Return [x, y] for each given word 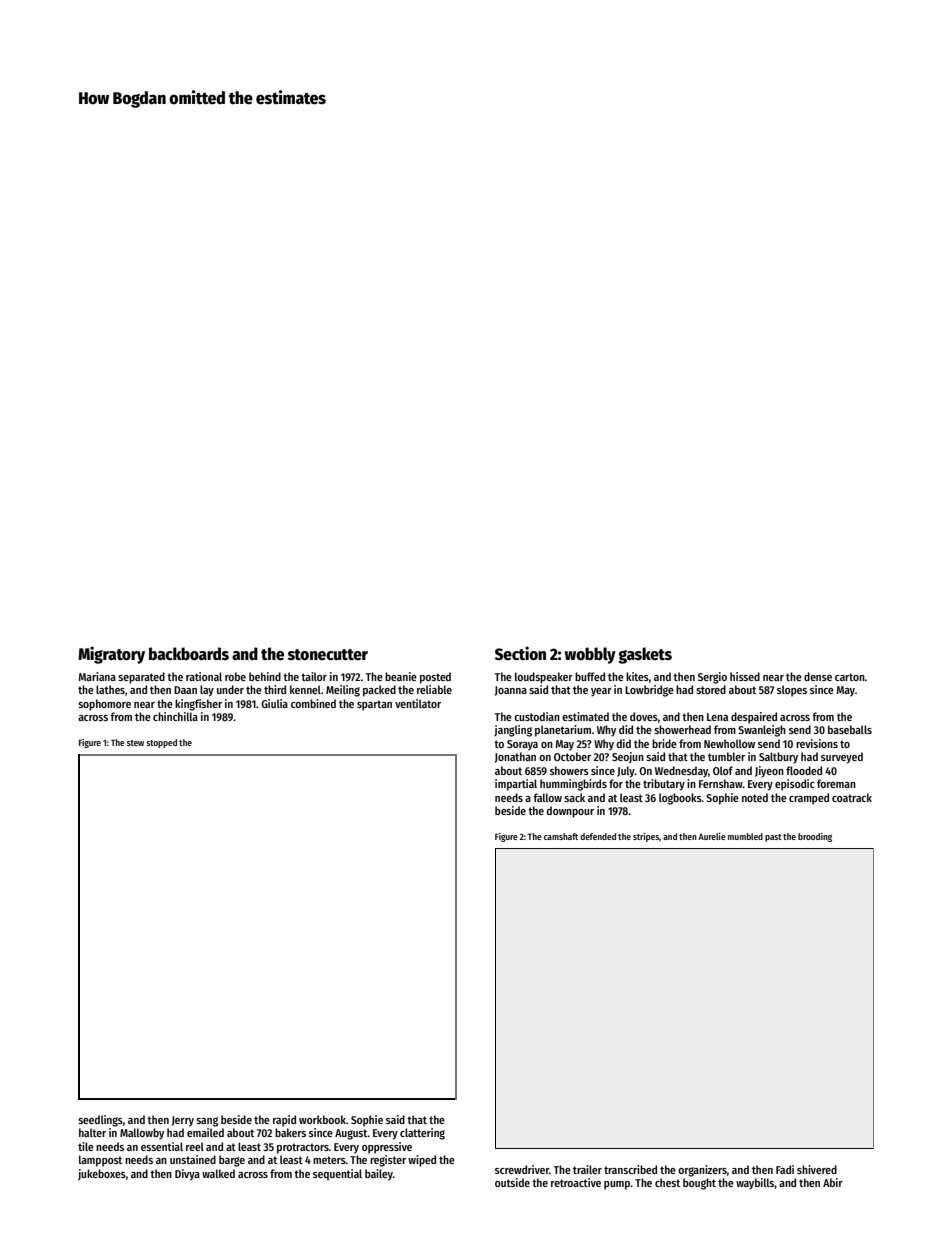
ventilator [418, 703]
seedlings [100, 1121]
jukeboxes [102, 1174]
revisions [817, 743]
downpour [570, 812]
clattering [422, 1134]
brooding [815, 837]
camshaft [561, 836]
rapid [284, 1121]
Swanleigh [762, 731]
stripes [646, 837]
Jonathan [515, 757]
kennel [305, 689]
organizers [702, 1171]
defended [598, 836]
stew [135, 743]
